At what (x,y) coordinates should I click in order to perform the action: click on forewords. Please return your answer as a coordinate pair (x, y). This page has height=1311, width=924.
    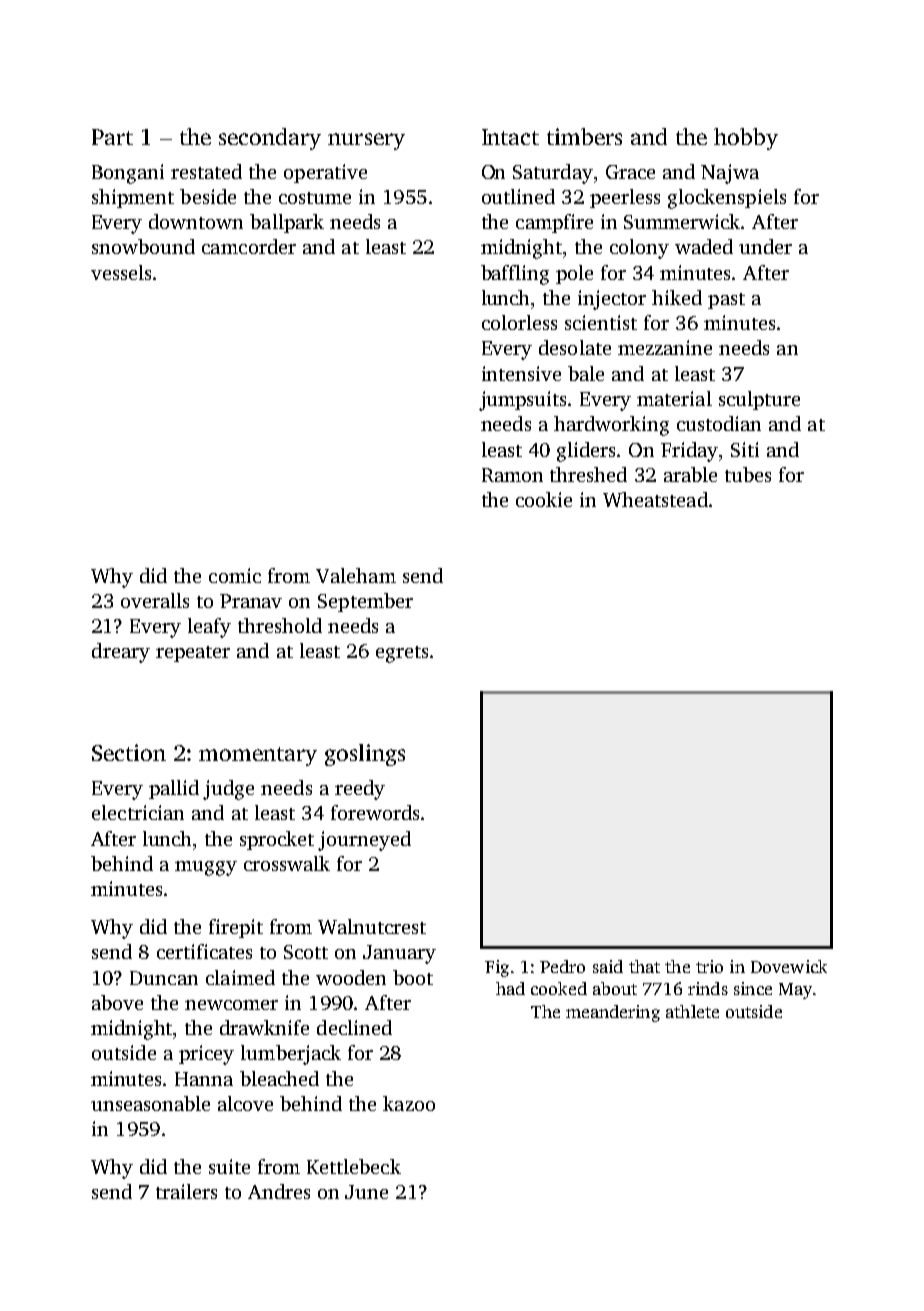
    Looking at the image, I should click on (375, 812).
